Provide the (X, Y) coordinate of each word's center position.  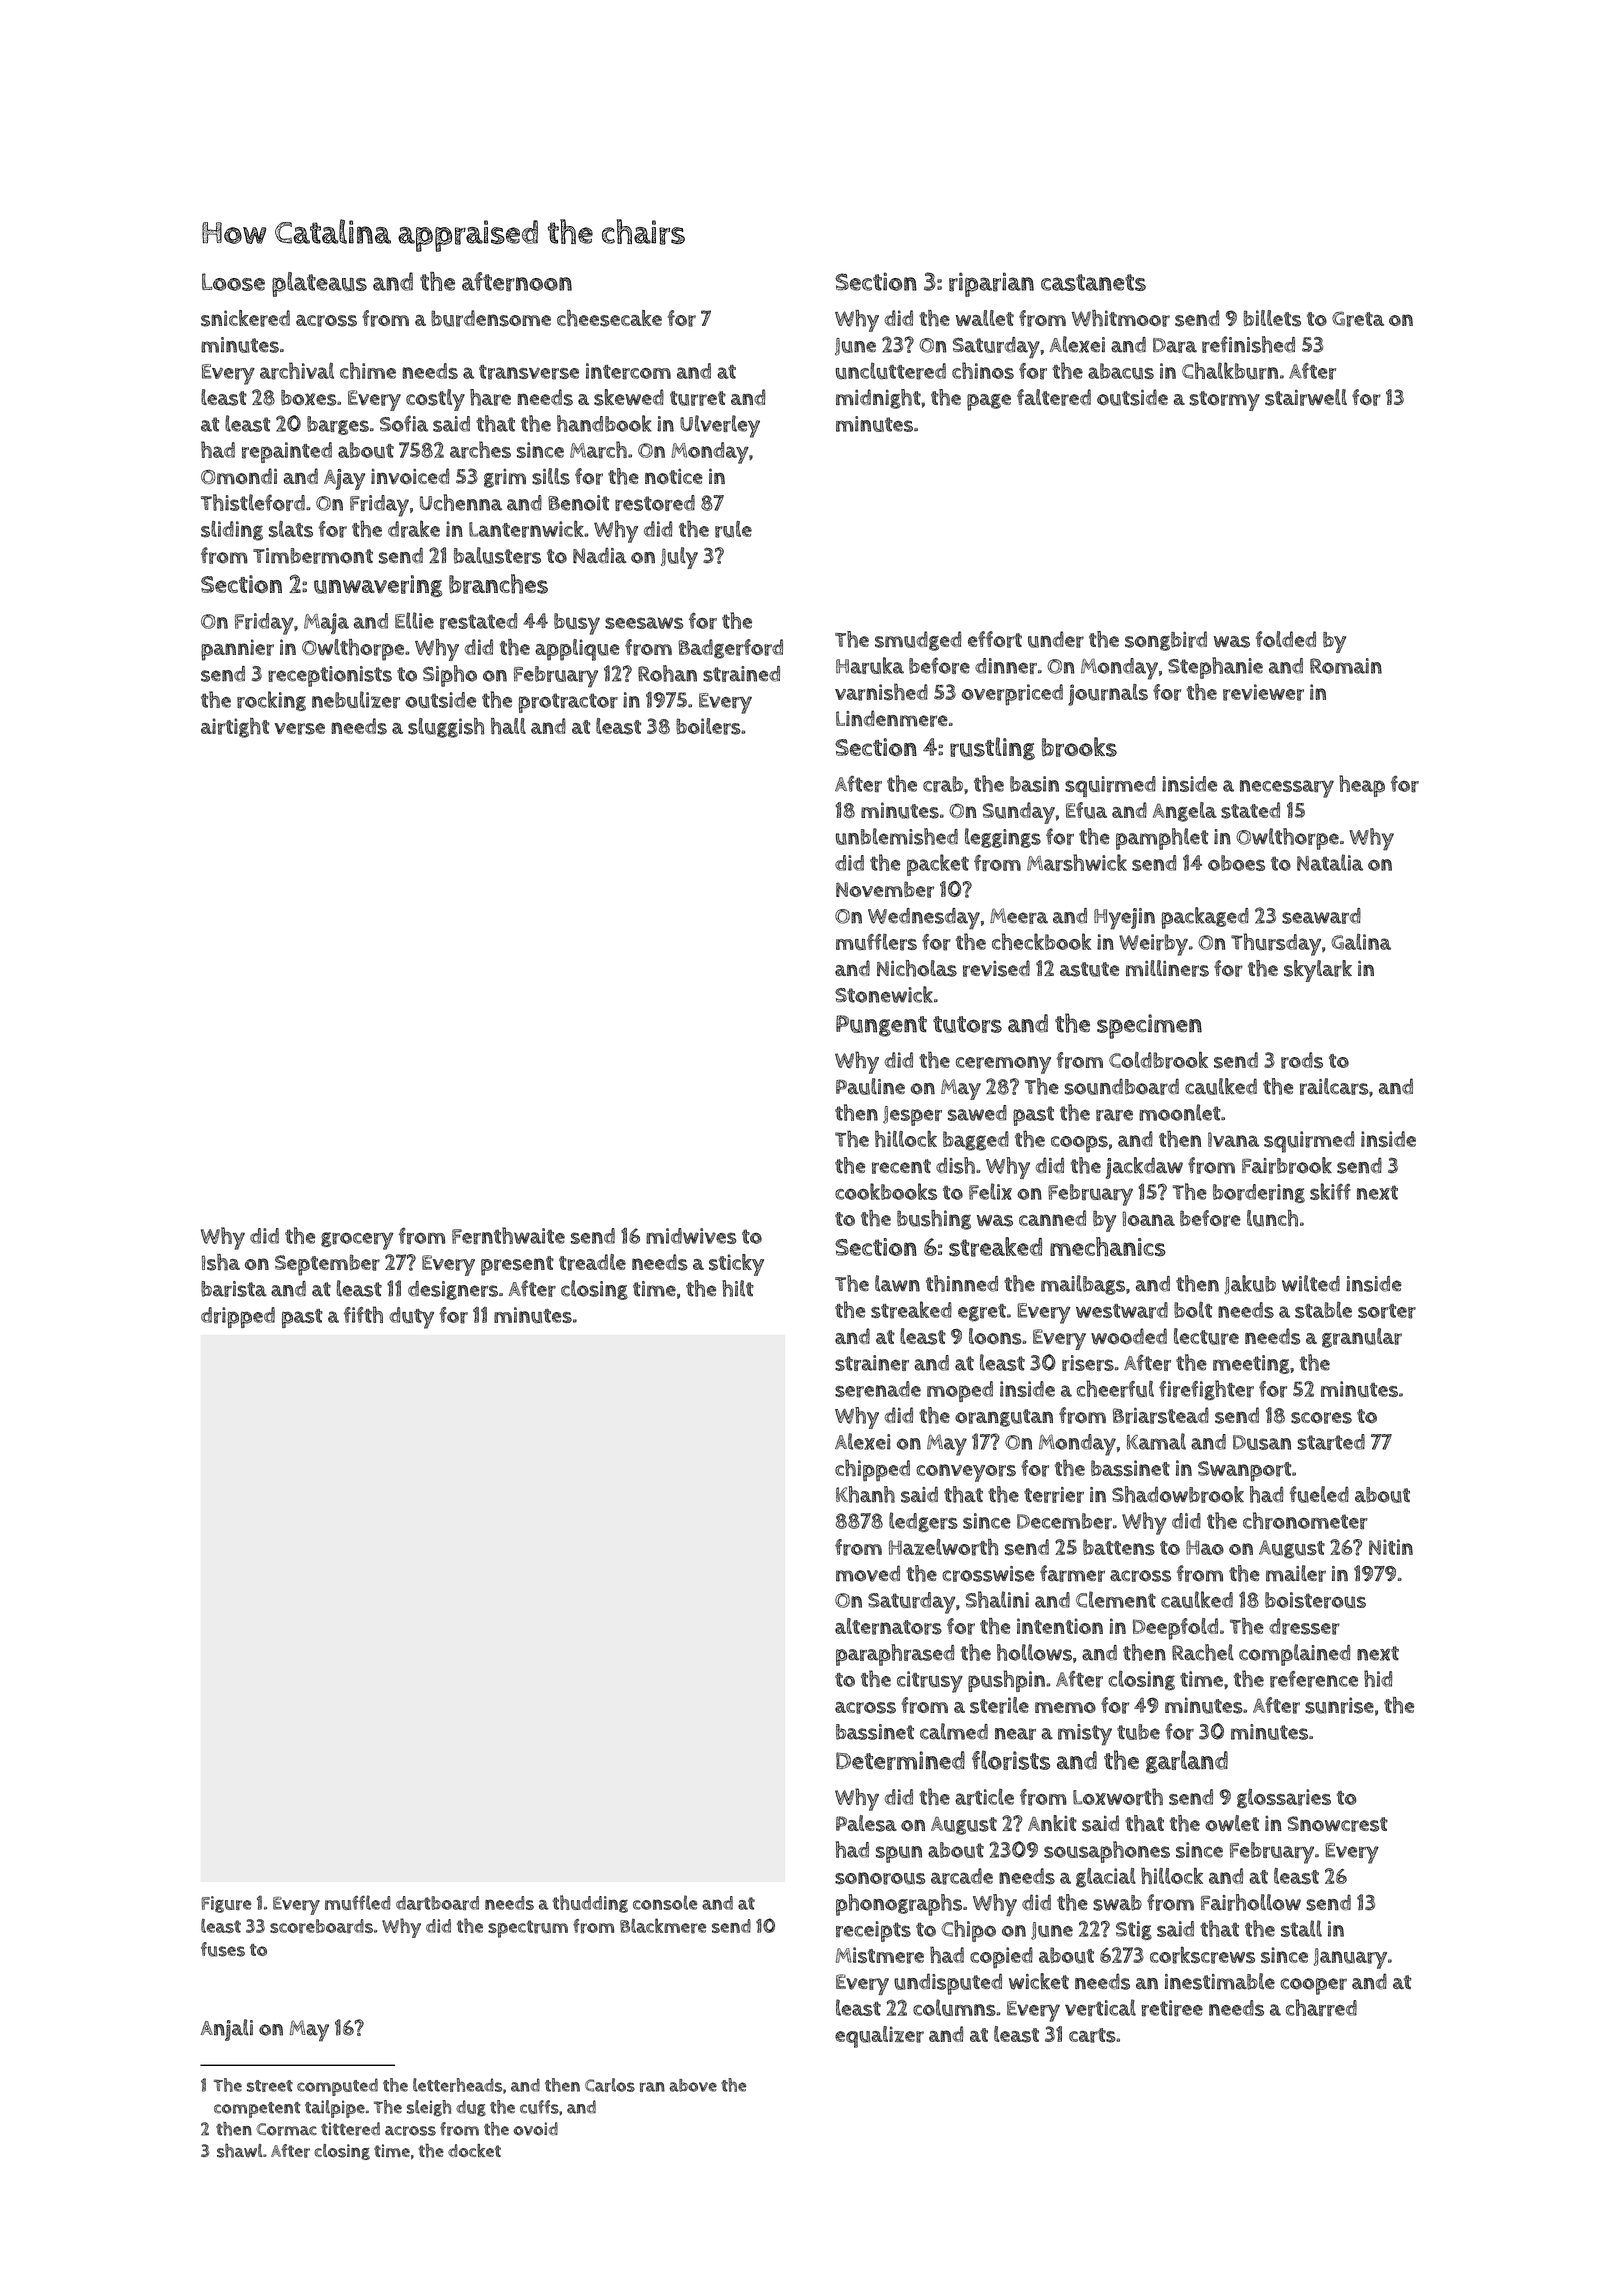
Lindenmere (892, 718)
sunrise (1339, 1705)
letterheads (457, 2085)
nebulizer (356, 700)
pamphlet (1162, 839)
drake (414, 529)
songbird (1166, 641)
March (598, 450)
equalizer (879, 2037)
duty (411, 1318)
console (665, 1902)
